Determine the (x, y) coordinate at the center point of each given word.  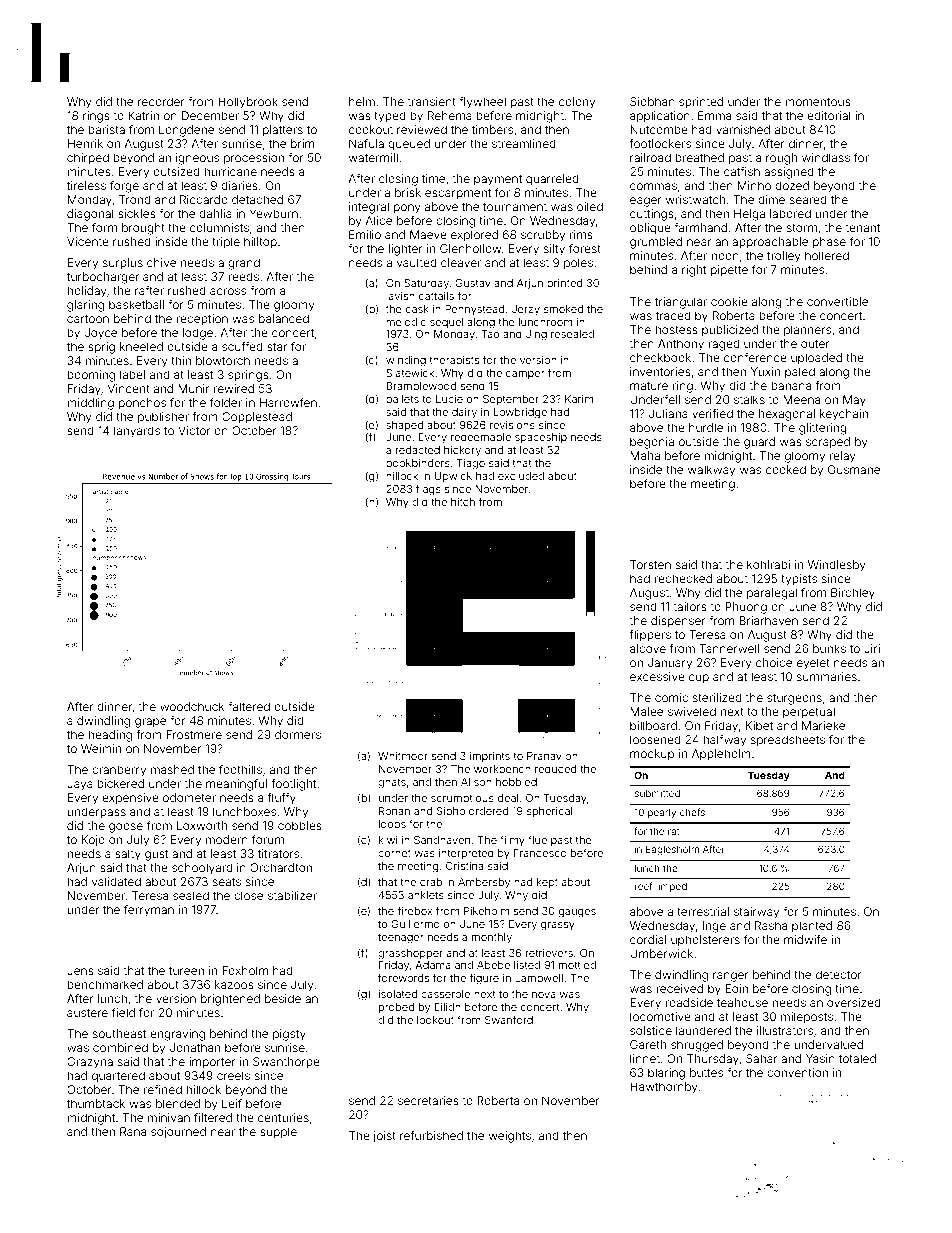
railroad (650, 157)
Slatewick (410, 373)
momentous (818, 102)
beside (283, 998)
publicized (730, 330)
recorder (161, 101)
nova (544, 995)
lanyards (137, 432)
